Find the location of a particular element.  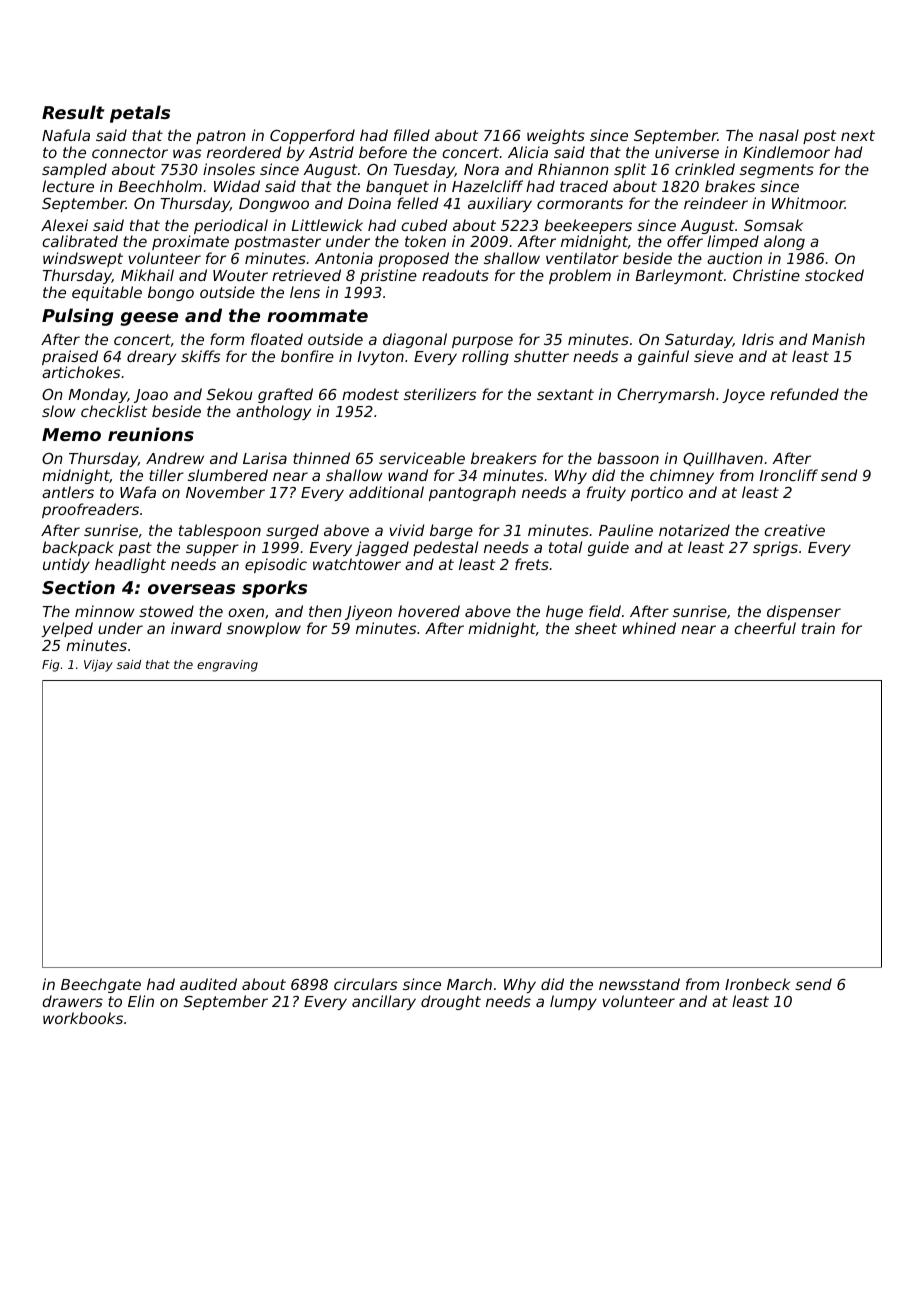

breakers is located at coordinates (504, 458).
